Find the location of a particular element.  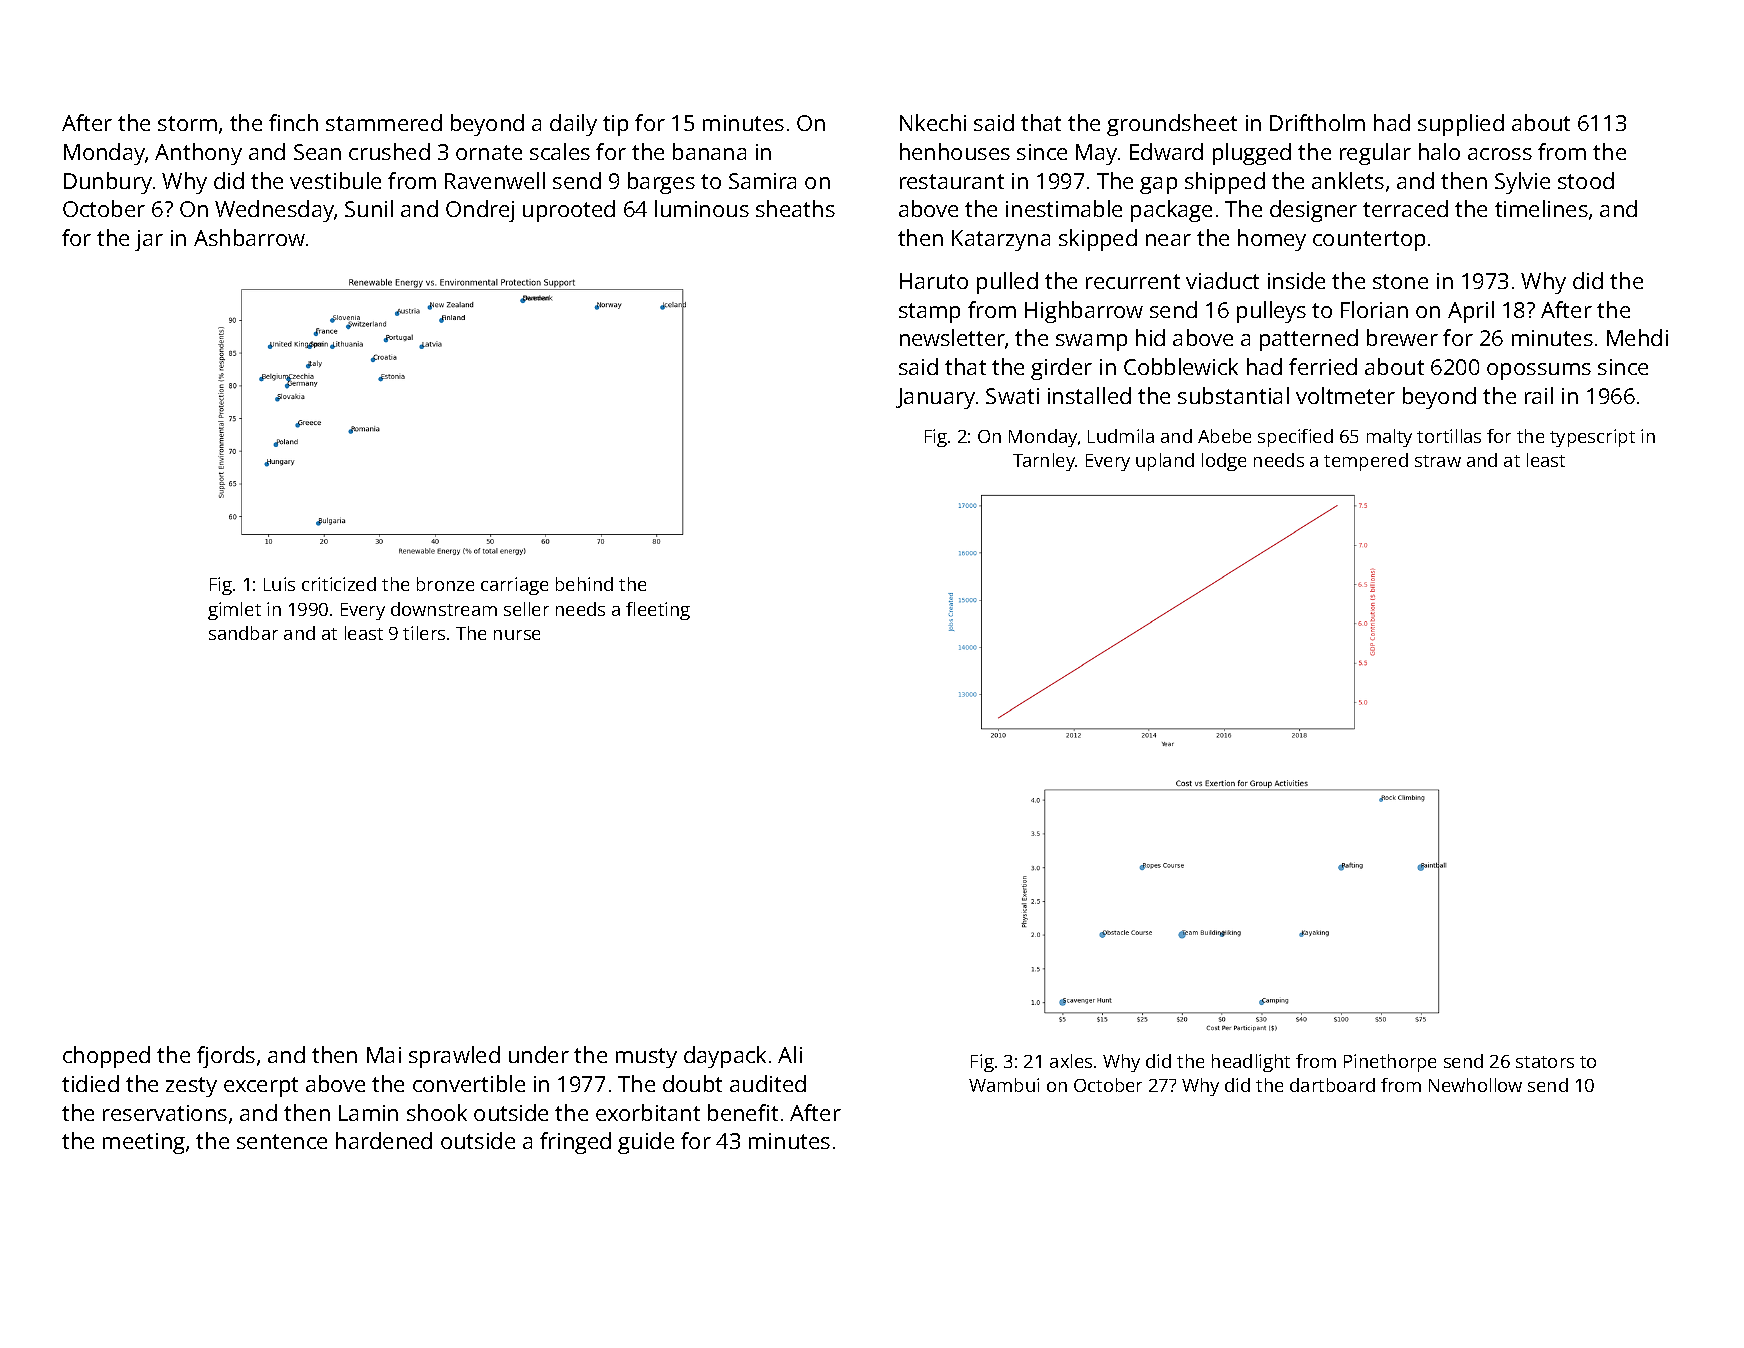

fleeting is located at coordinates (658, 611).
